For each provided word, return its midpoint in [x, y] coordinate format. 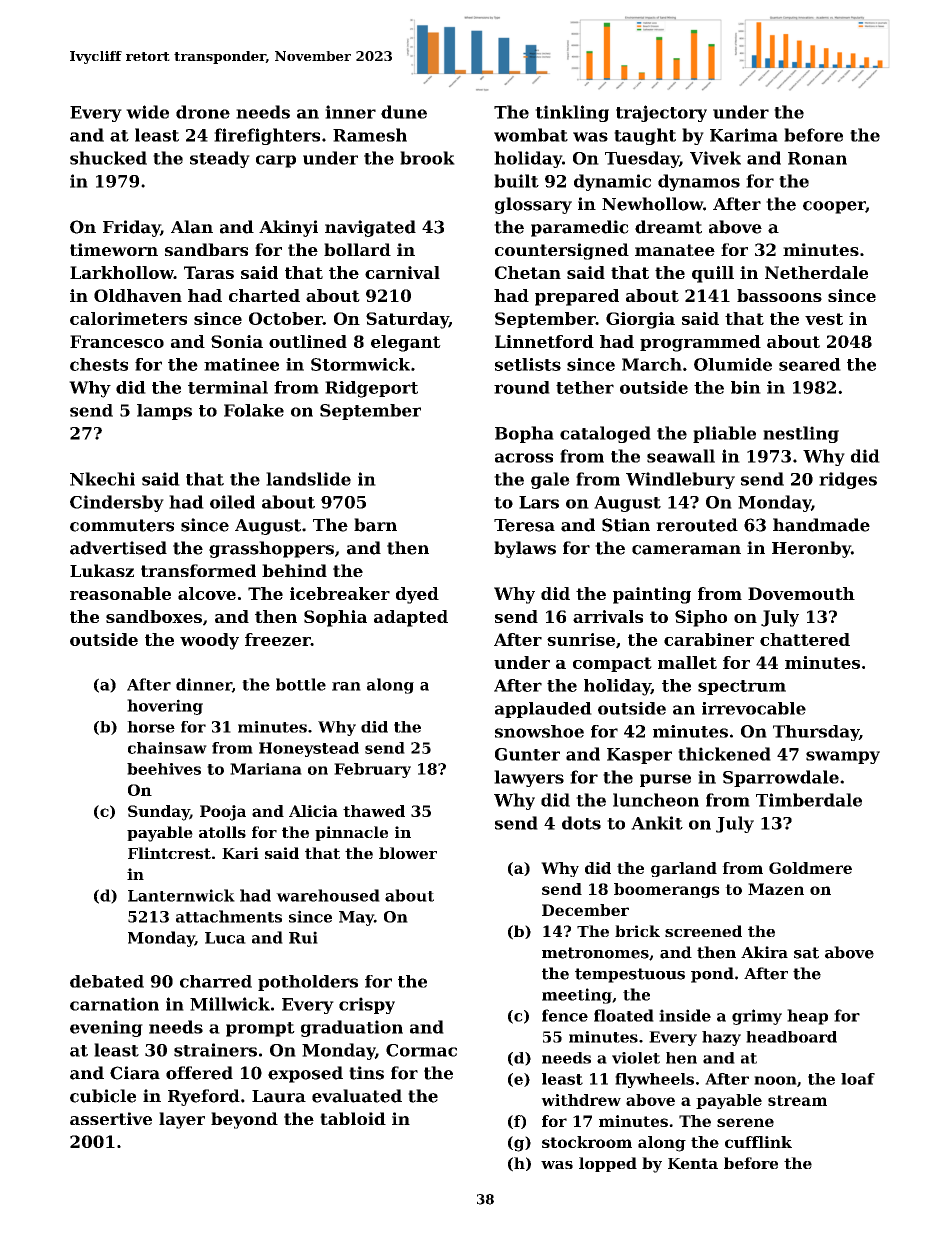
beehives [164, 769]
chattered [805, 639]
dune [404, 112]
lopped [608, 1164]
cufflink [758, 1142]
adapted [411, 618]
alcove [207, 593]
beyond [244, 1120]
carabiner [709, 639]
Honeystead [309, 749]
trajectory [661, 113]
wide [147, 112]
